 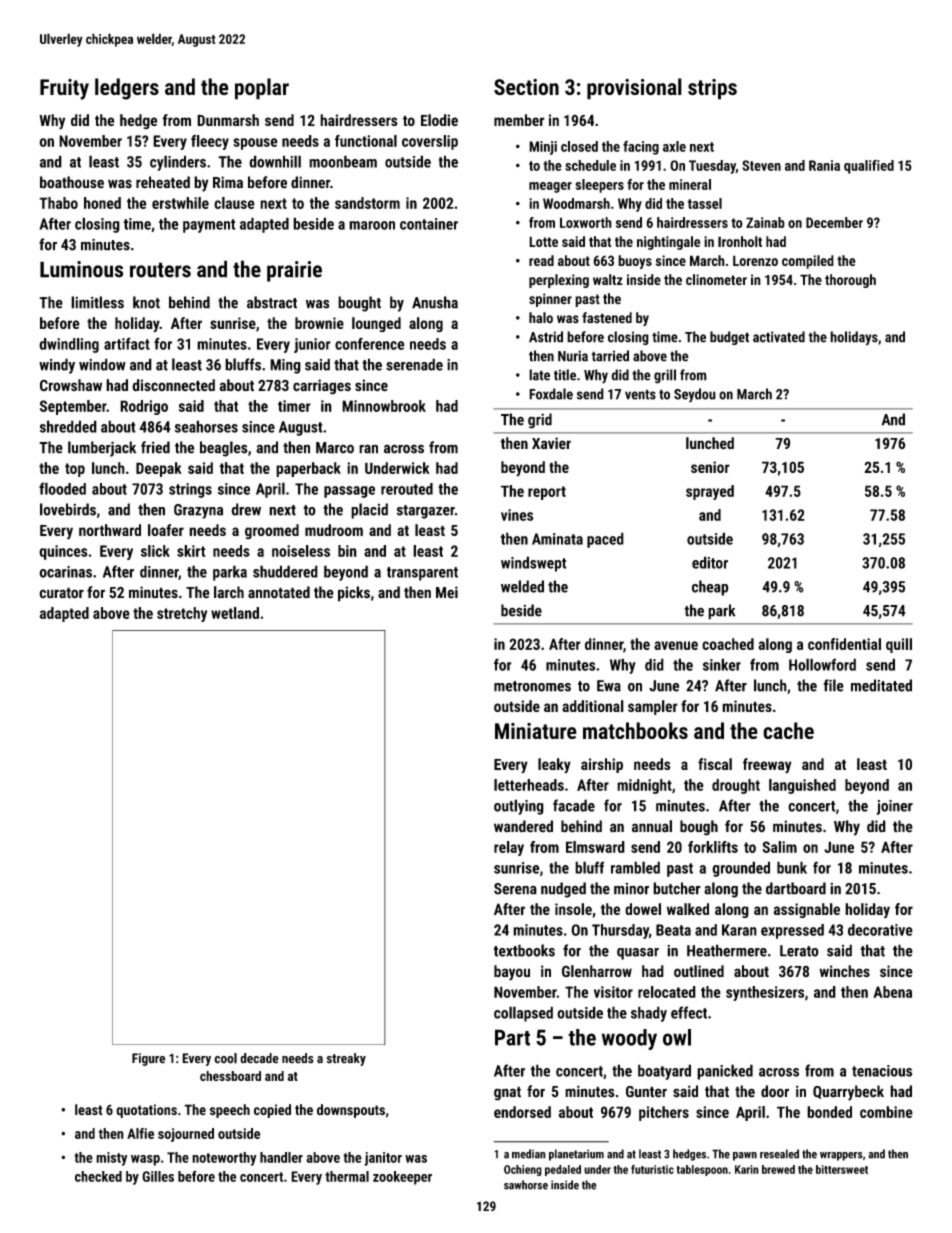 What do you see at coordinates (635, 867) in the document?
I see `rambled` at bounding box center [635, 867].
